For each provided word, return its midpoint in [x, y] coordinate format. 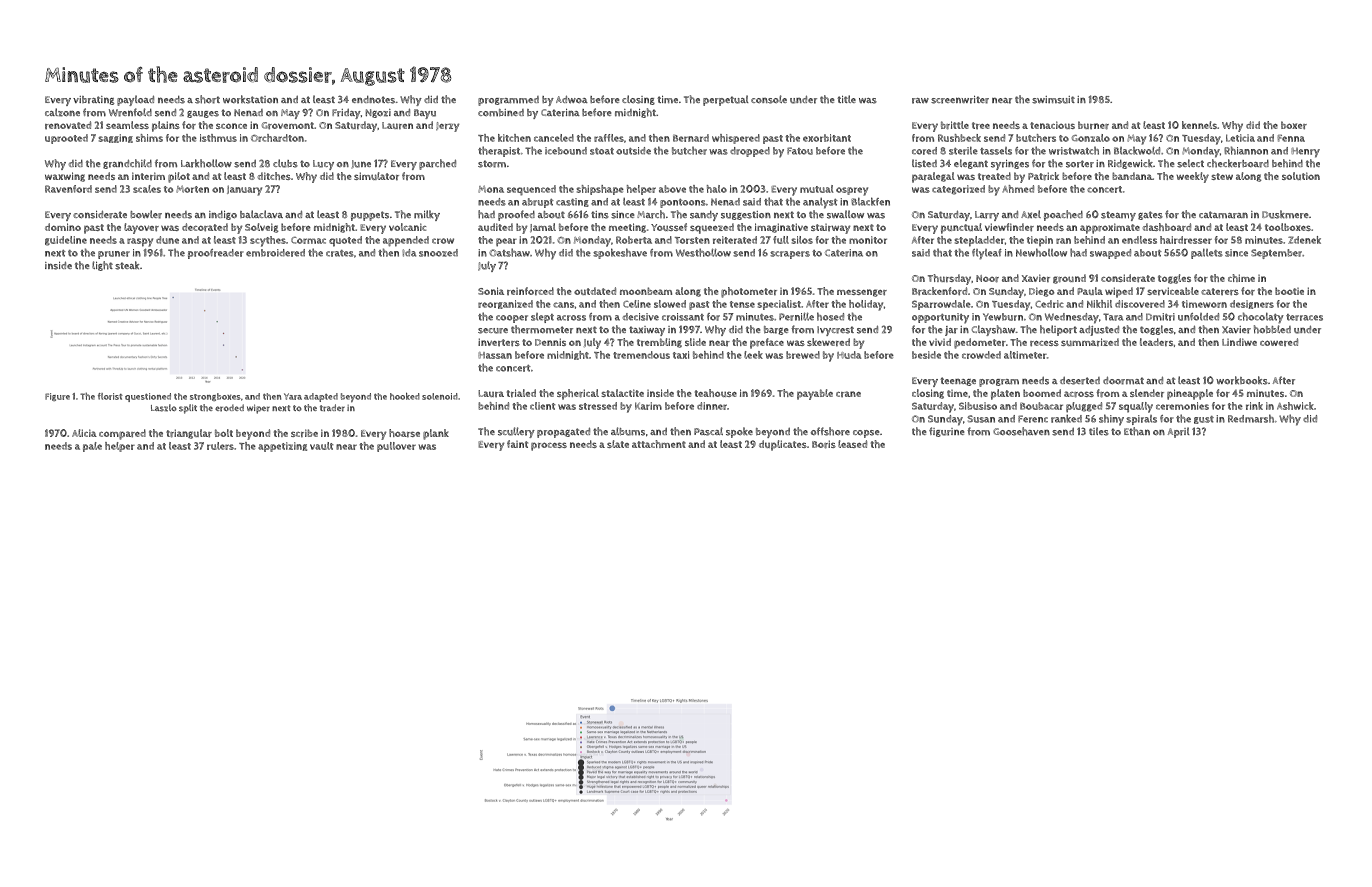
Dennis [550, 342]
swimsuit [1053, 100]
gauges [203, 114]
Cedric [1049, 304]
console [769, 99]
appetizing [282, 447]
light [102, 266]
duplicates [783, 445]
